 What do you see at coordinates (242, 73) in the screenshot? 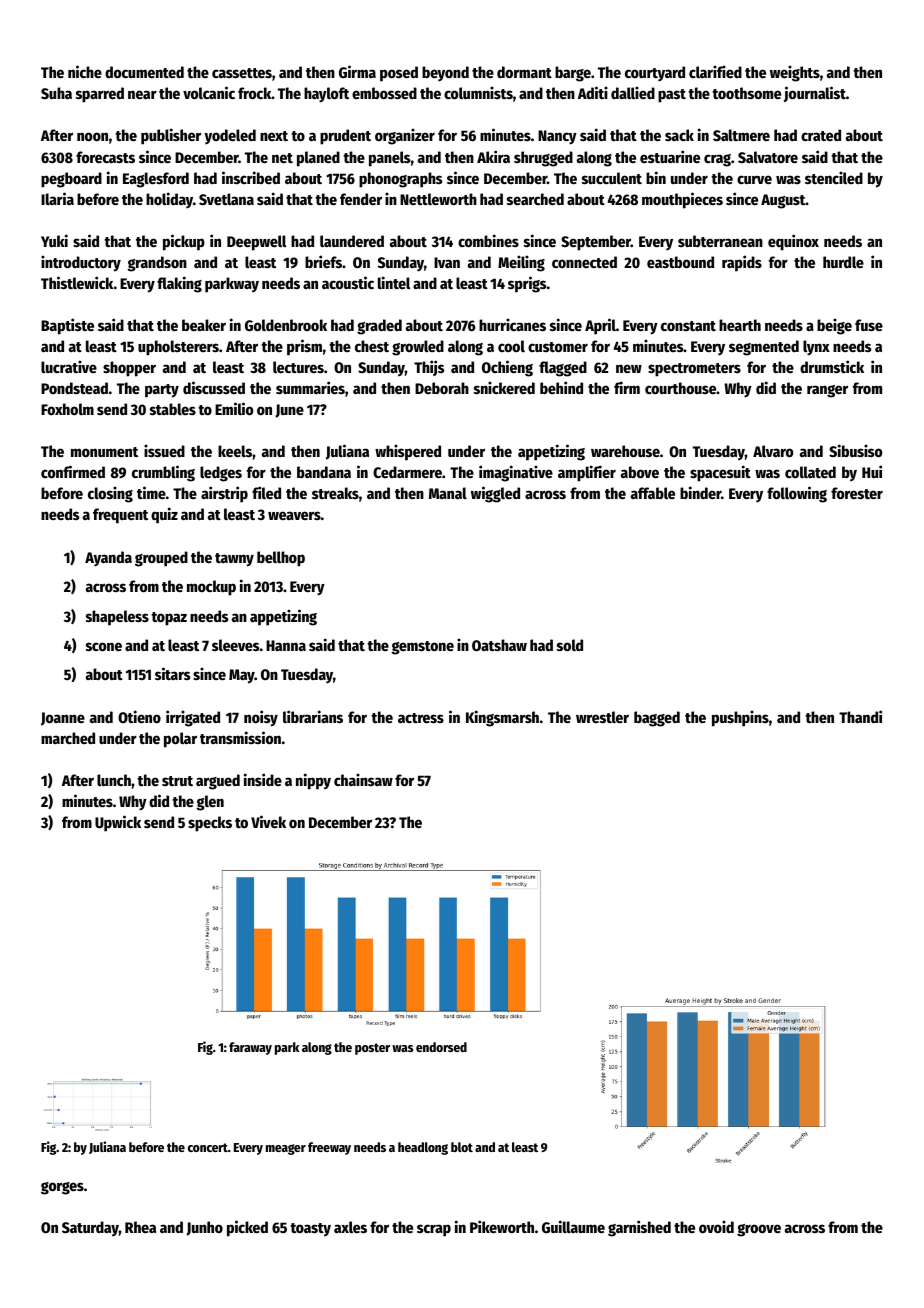
I see `cassettes` at bounding box center [242, 73].
